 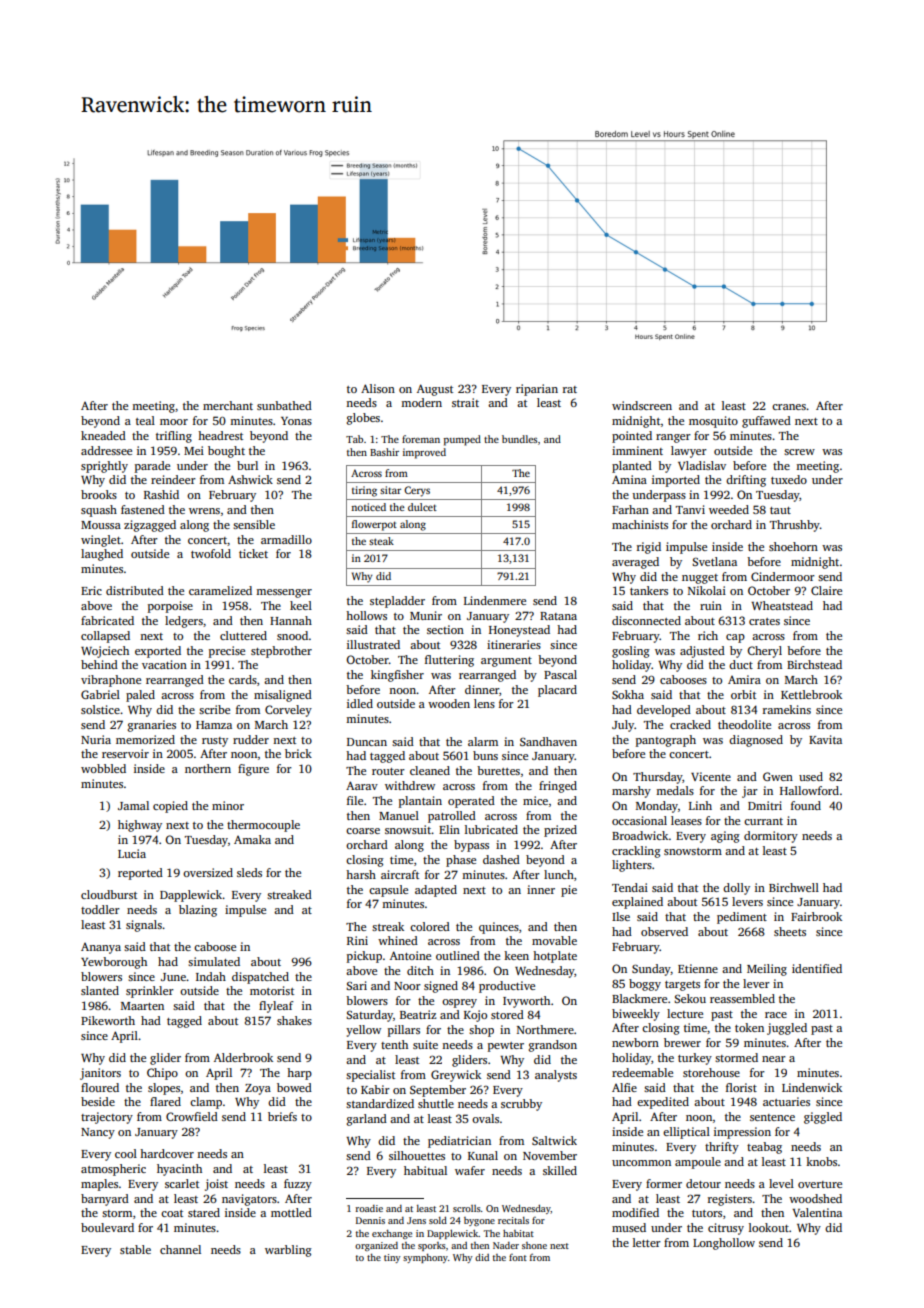 I want to click on windscreen, so click(x=642, y=405).
